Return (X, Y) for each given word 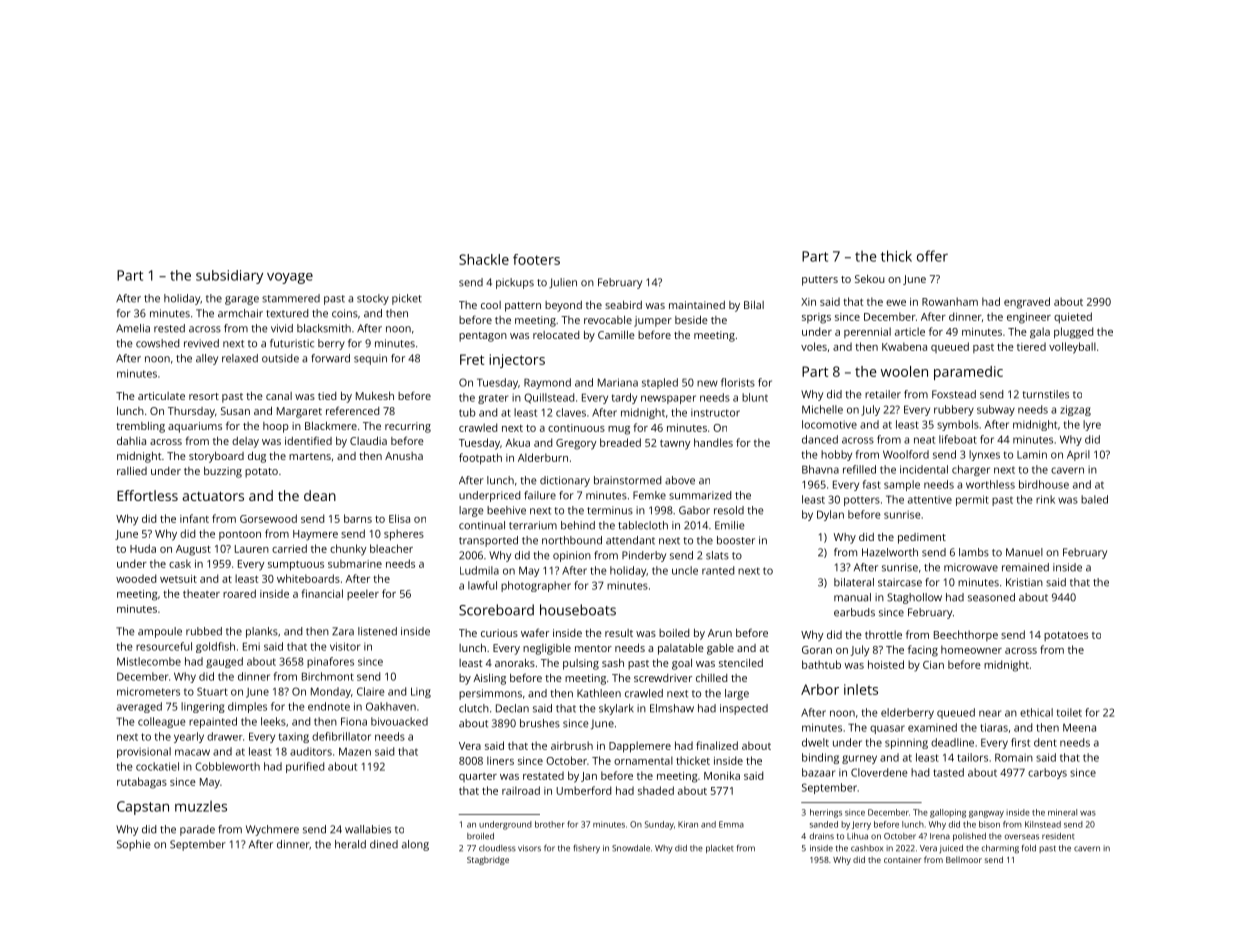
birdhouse (1044, 484)
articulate (161, 396)
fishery (586, 849)
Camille (616, 335)
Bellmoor (964, 859)
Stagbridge (488, 860)
